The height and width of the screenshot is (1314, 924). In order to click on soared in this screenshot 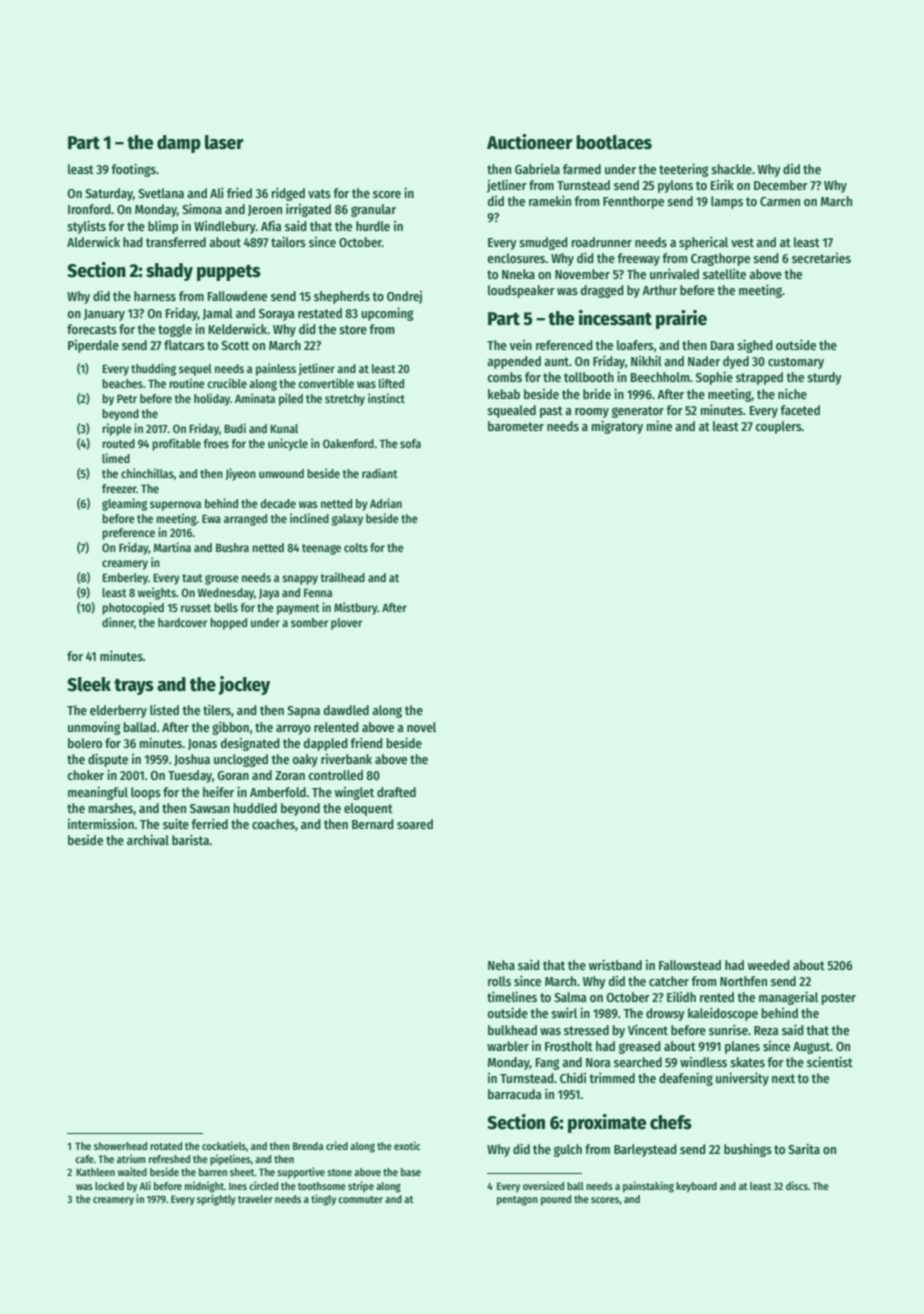, I will do `click(415, 824)`.
